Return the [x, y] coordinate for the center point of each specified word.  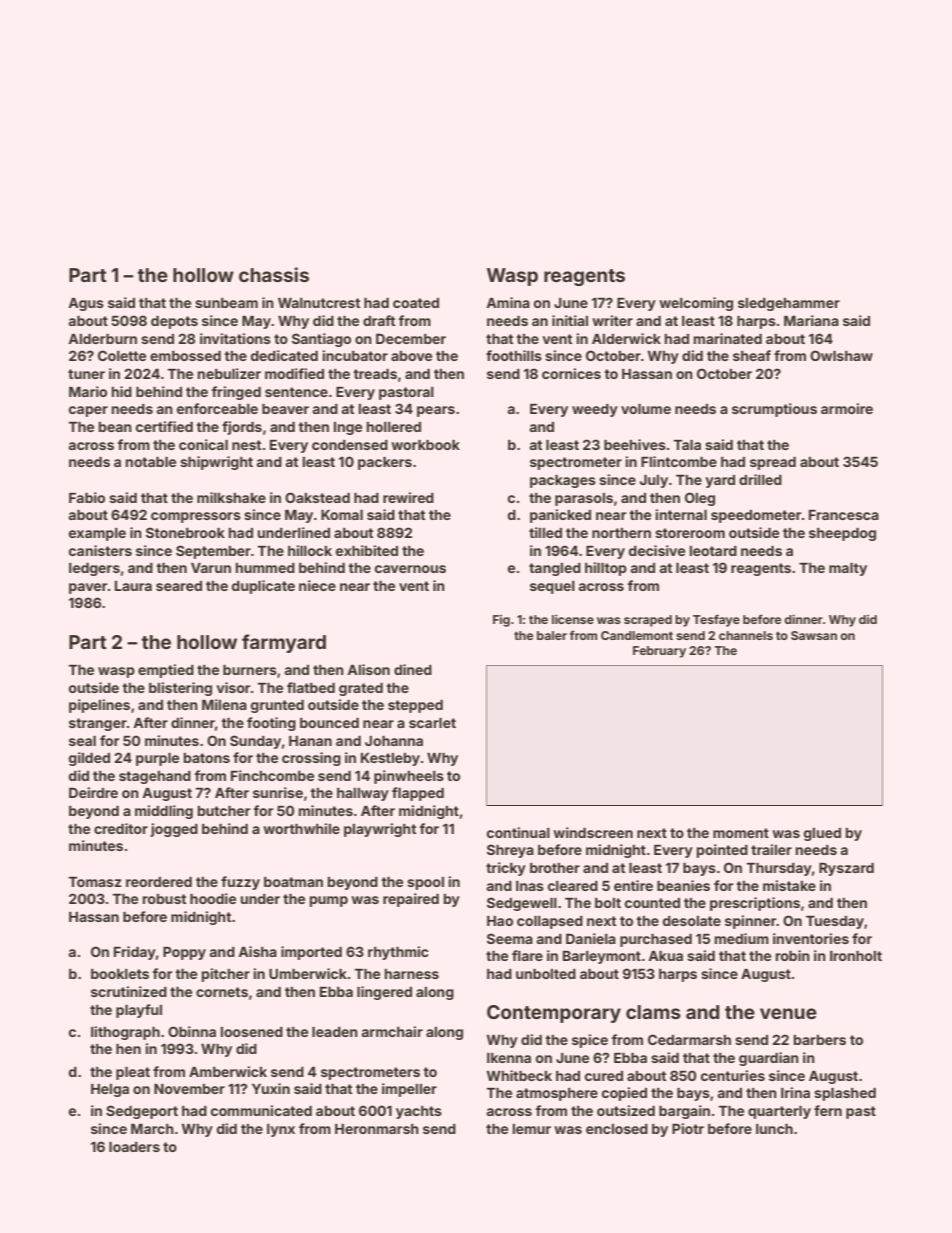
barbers [820, 1040]
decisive [657, 550]
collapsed [550, 922]
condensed [350, 445]
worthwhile [301, 828]
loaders [134, 1147]
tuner [86, 374]
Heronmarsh [377, 1129]
